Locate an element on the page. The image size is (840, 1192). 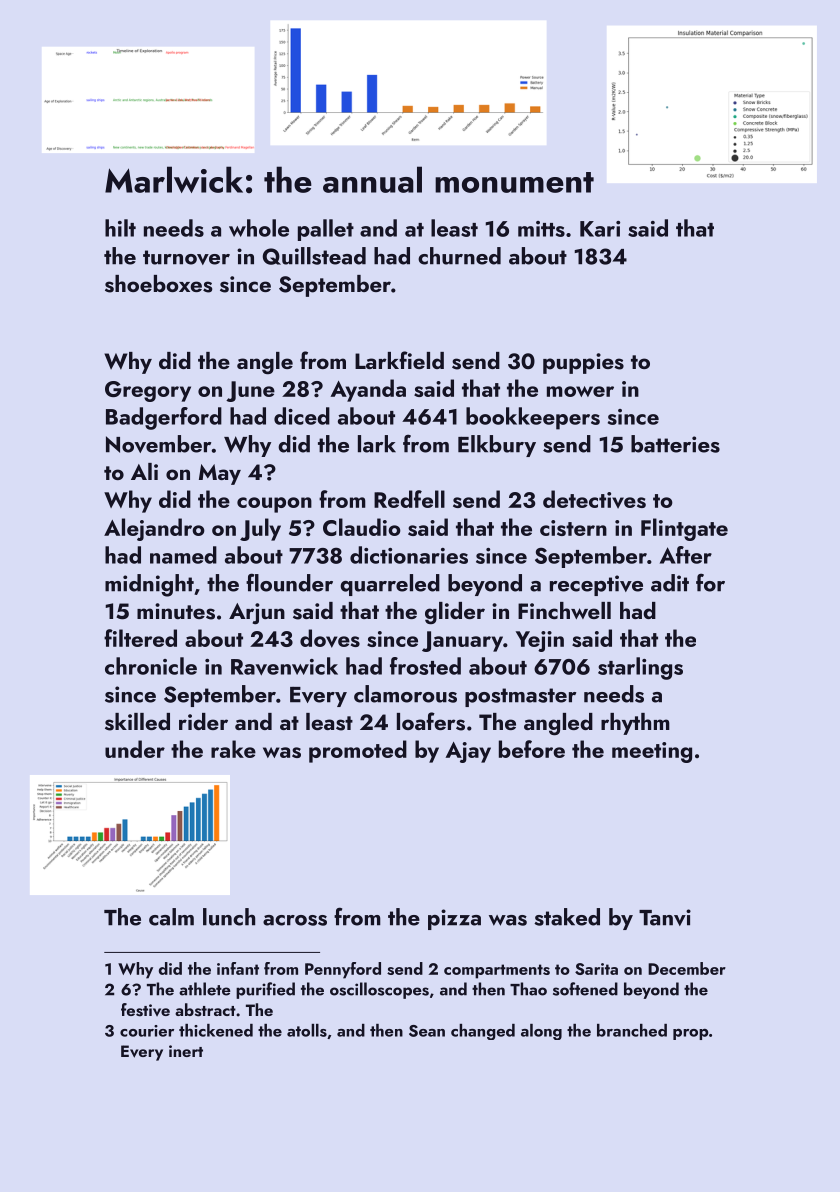
midnight is located at coordinates (149, 585).
